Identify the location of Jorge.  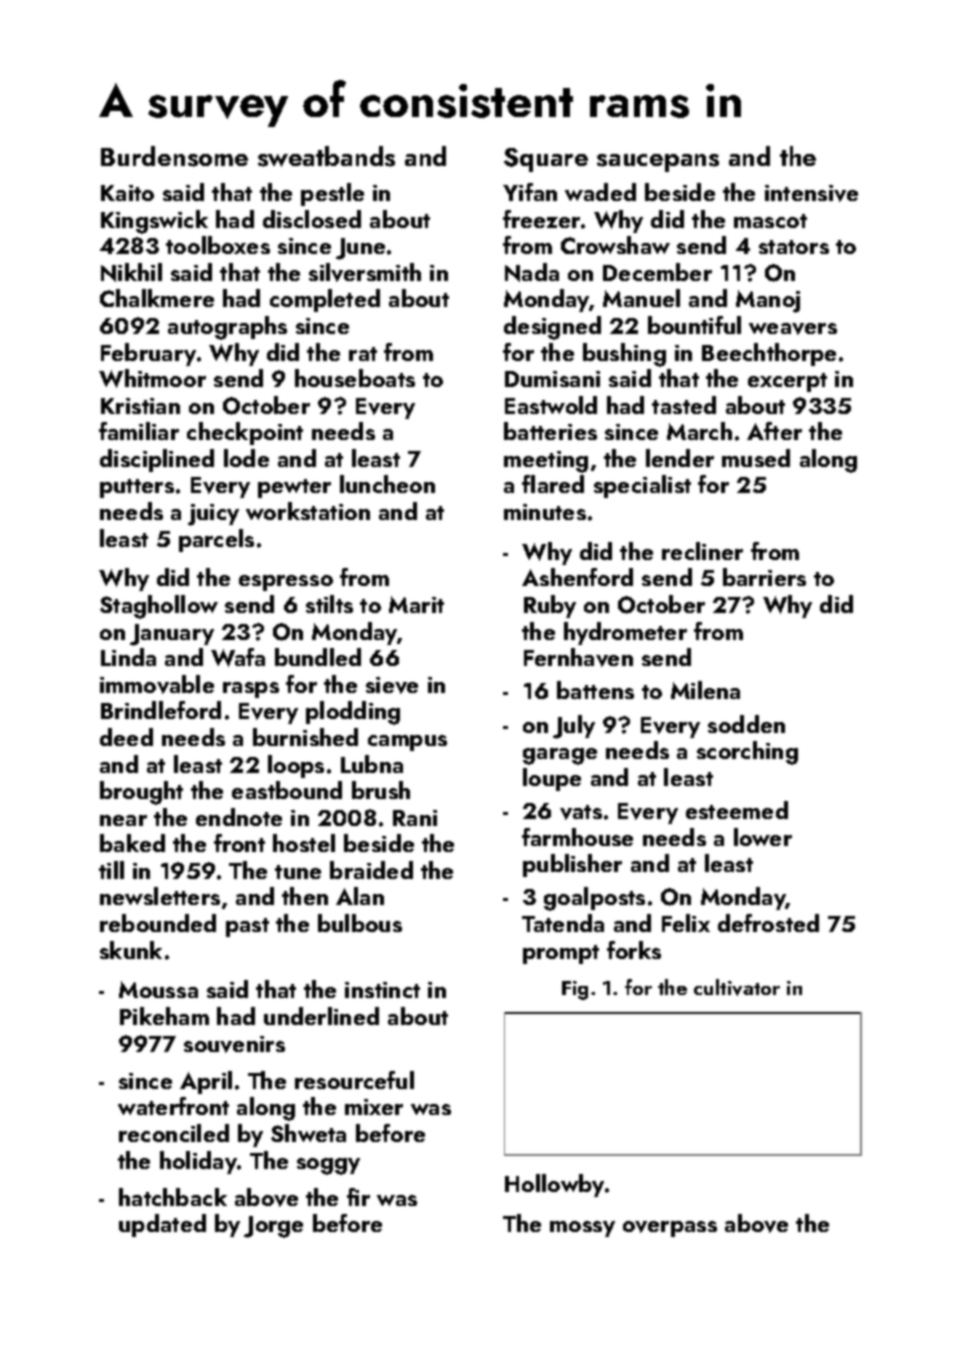
(273, 1227).
